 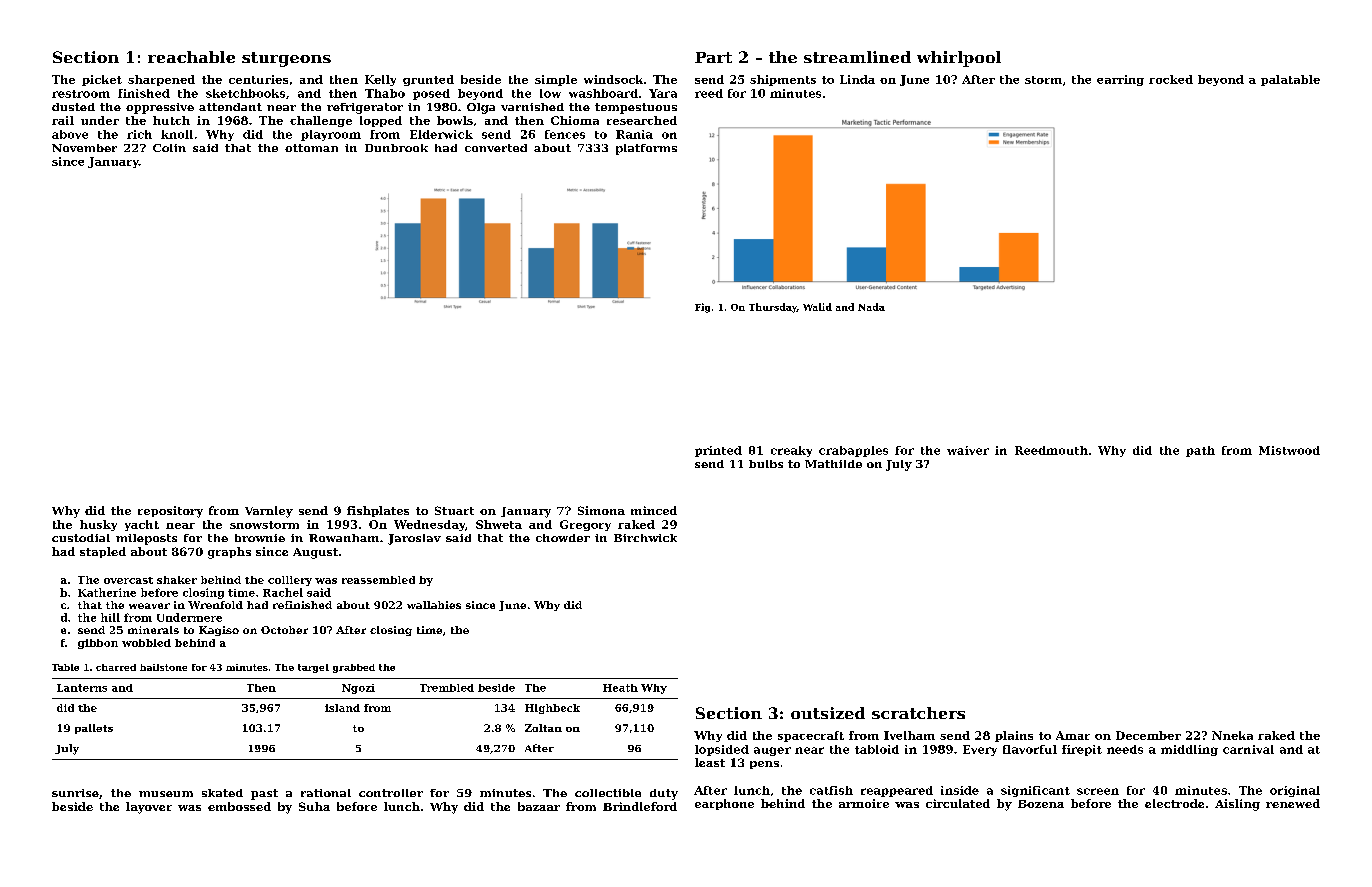 What do you see at coordinates (556, 80) in the document?
I see `simple` at bounding box center [556, 80].
